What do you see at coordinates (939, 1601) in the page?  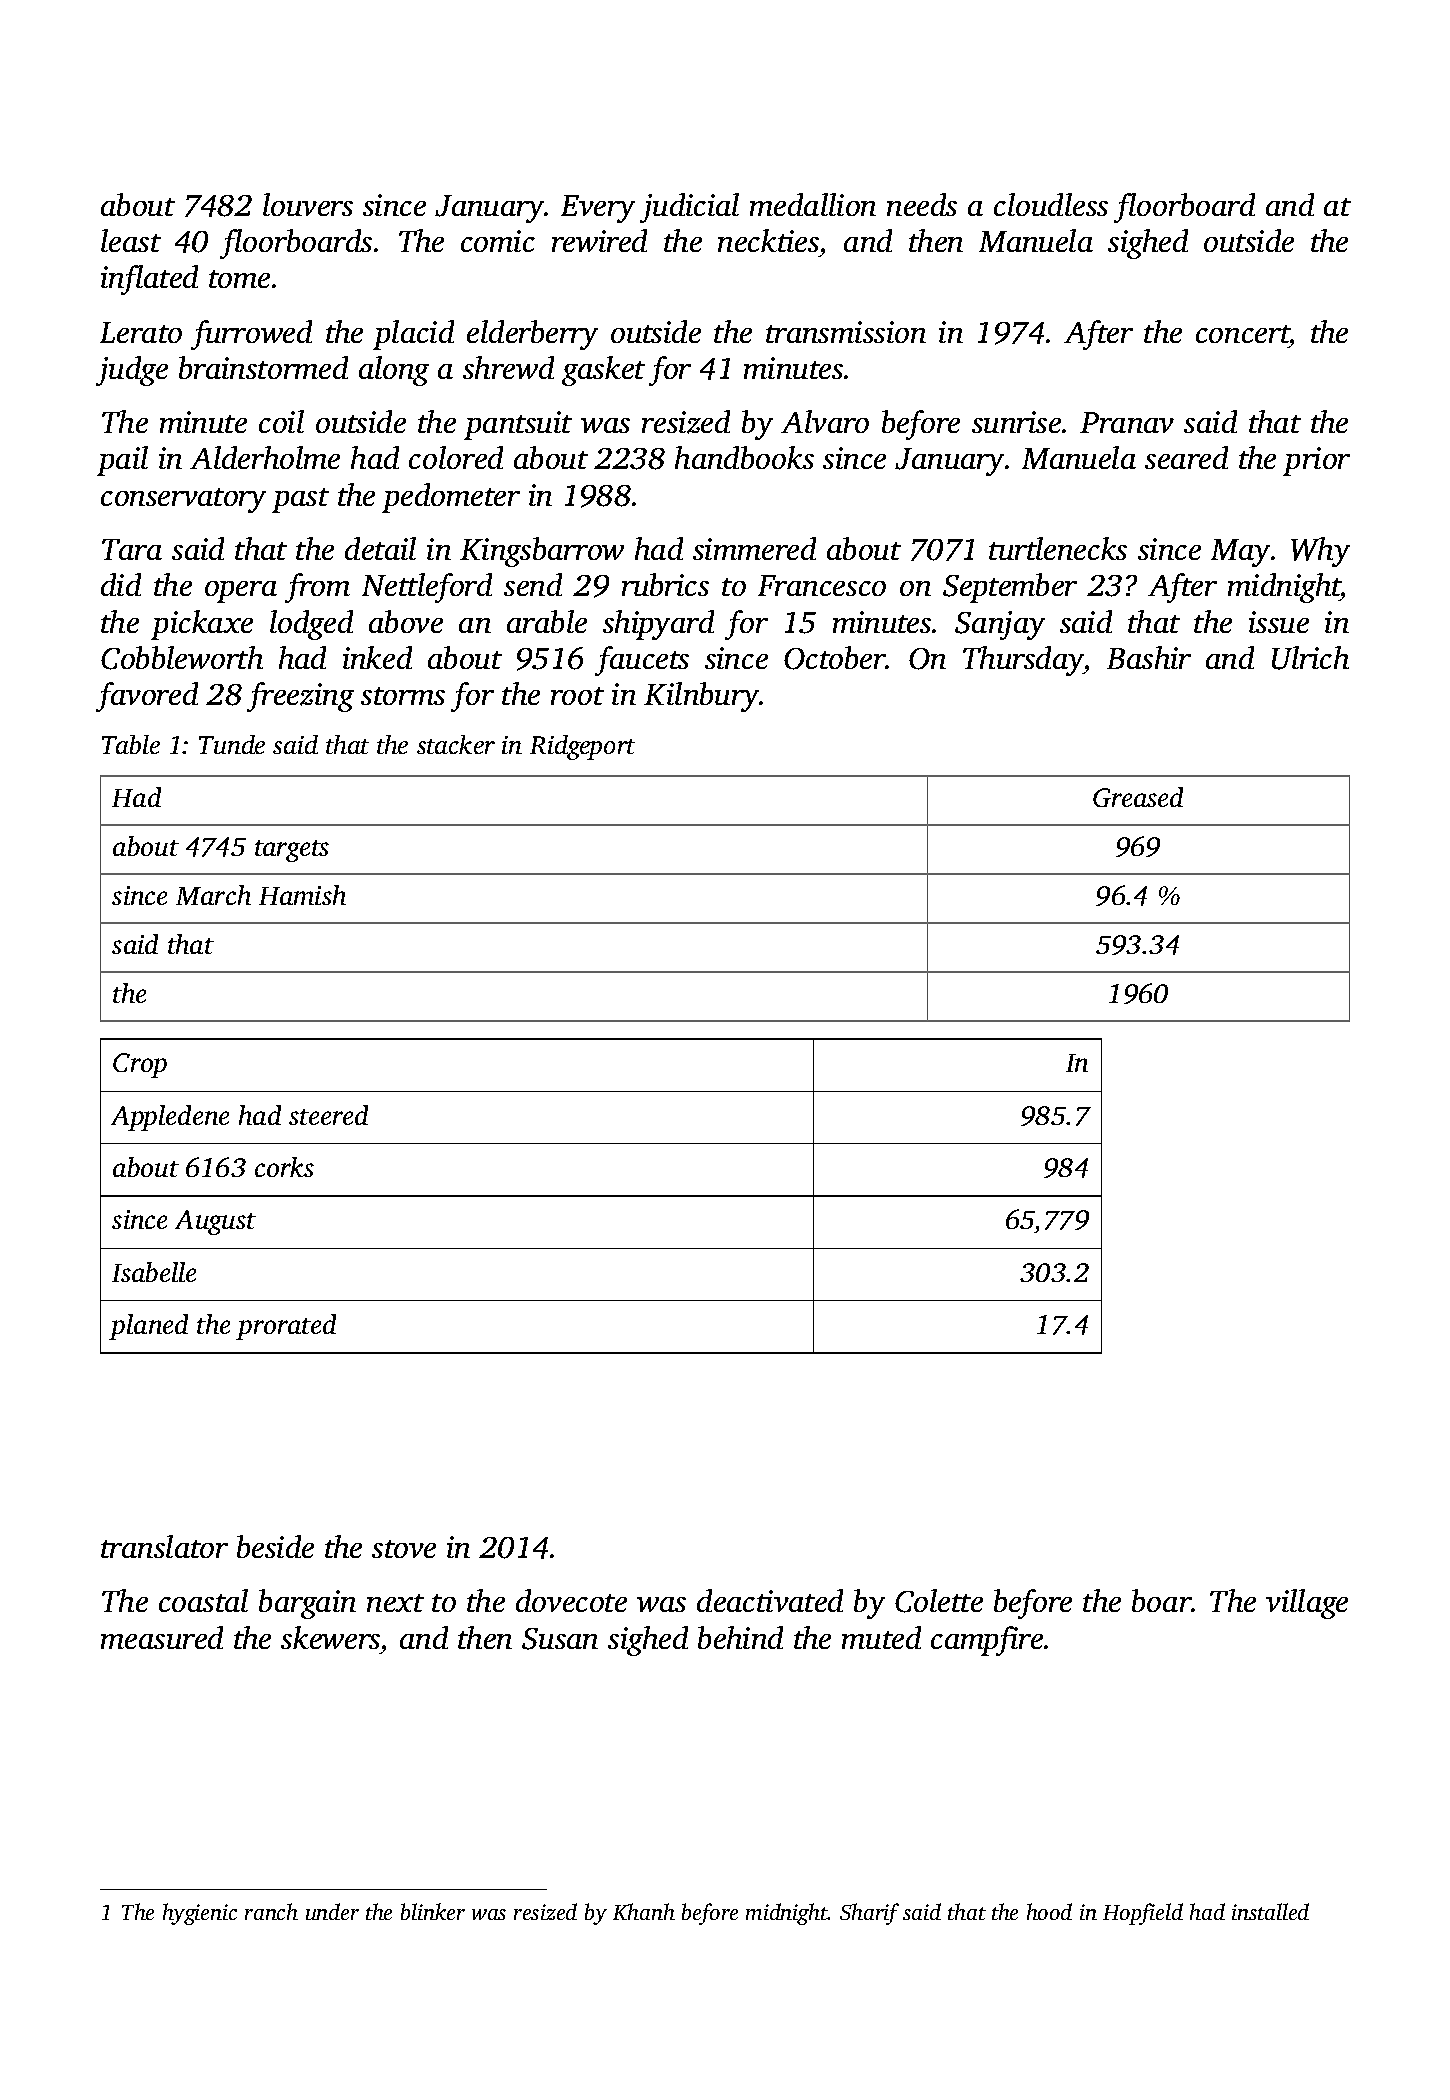 I see `Colette` at bounding box center [939, 1601].
